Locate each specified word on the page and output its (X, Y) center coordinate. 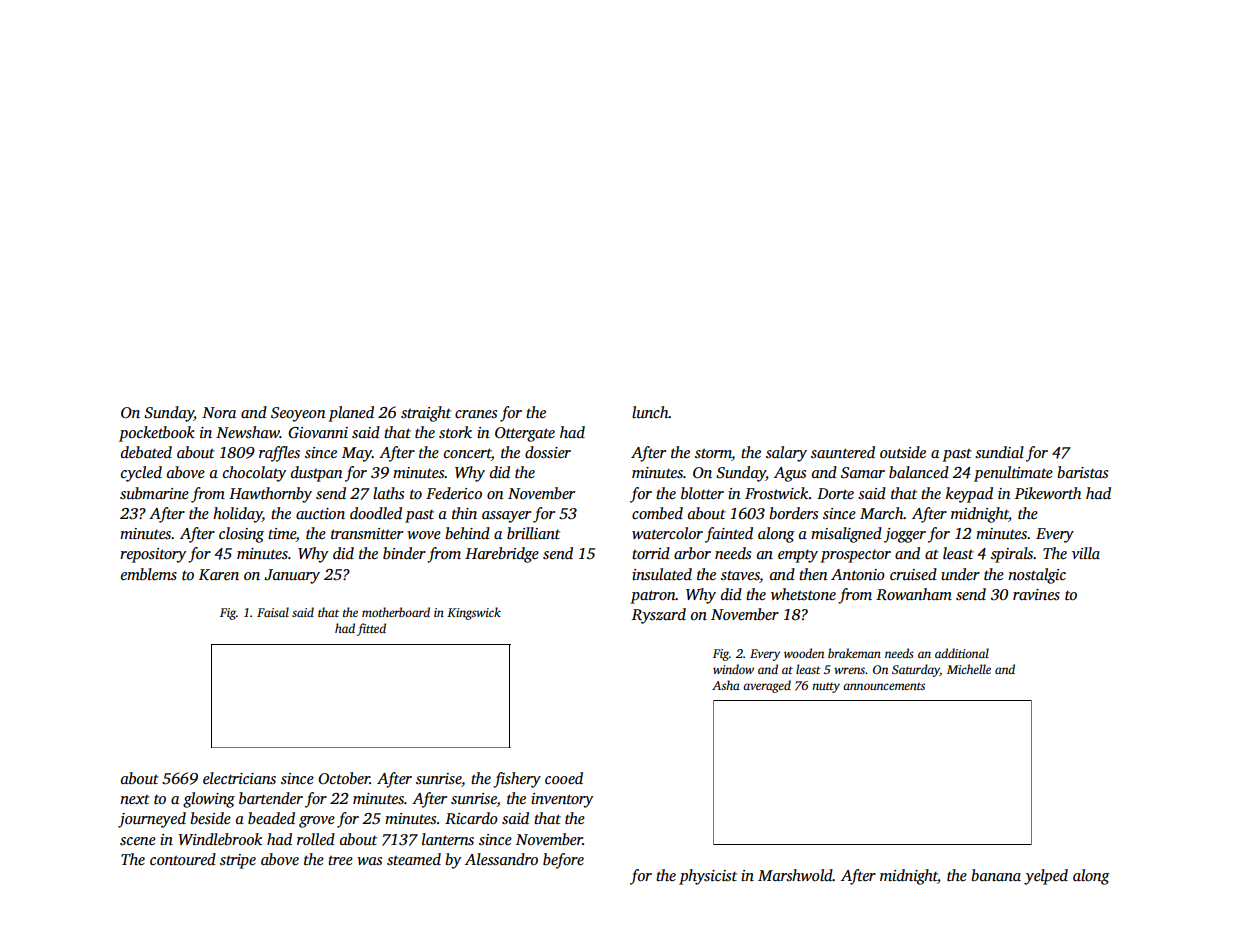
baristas (1082, 472)
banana (996, 875)
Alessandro (501, 859)
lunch (650, 412)
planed (351, 414)
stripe (238, 861)
